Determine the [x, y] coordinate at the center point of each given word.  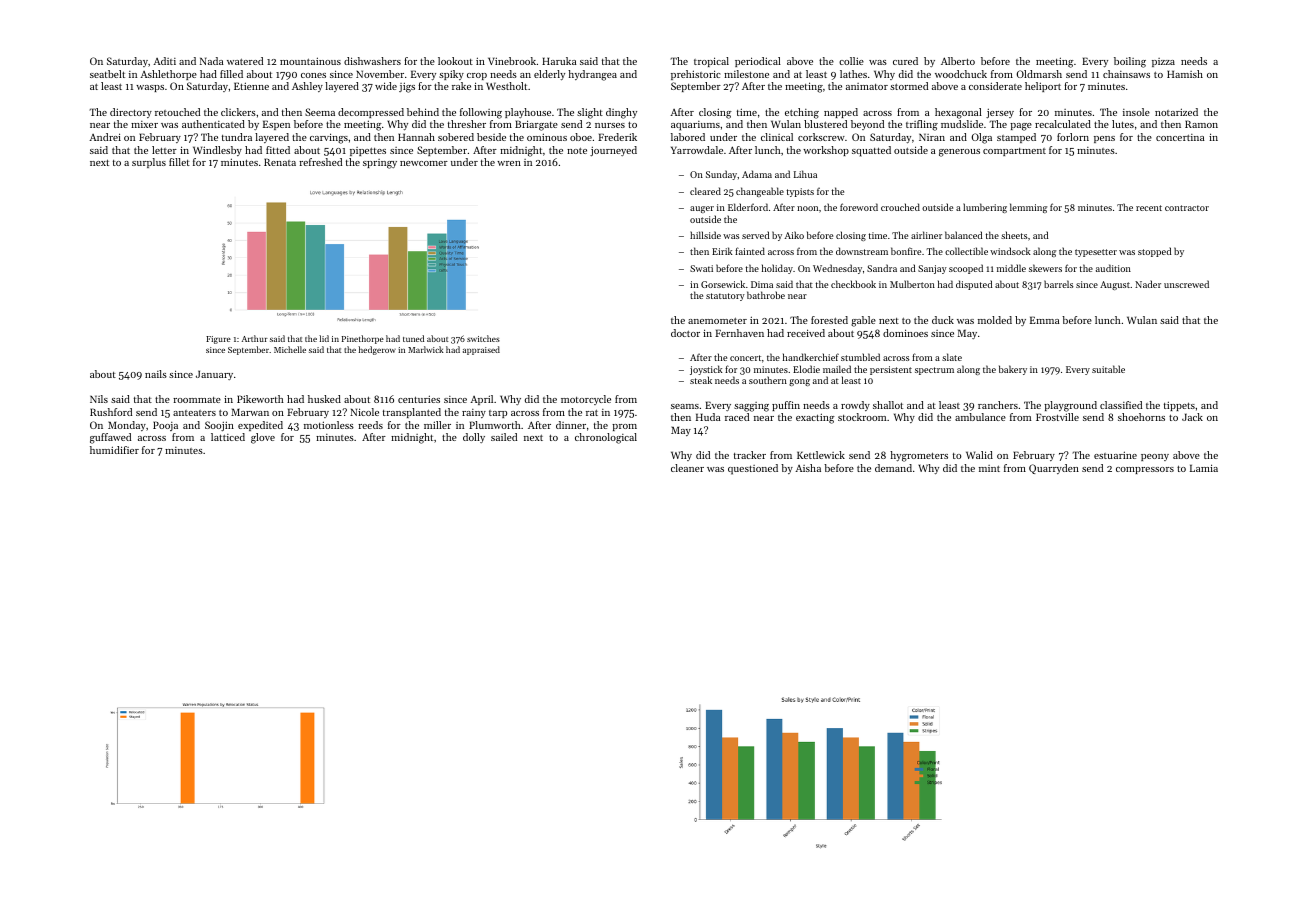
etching [802, 113]
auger [702, 209]
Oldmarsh [1039, 74]
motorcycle [586, 400]
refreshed [320, 162]
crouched [900, 207]
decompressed [371, 113]
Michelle [290, 349]
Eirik [722, 251]
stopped [1154, 252]
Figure [218, 340]
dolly [474, 438]
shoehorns [1141, 417]
